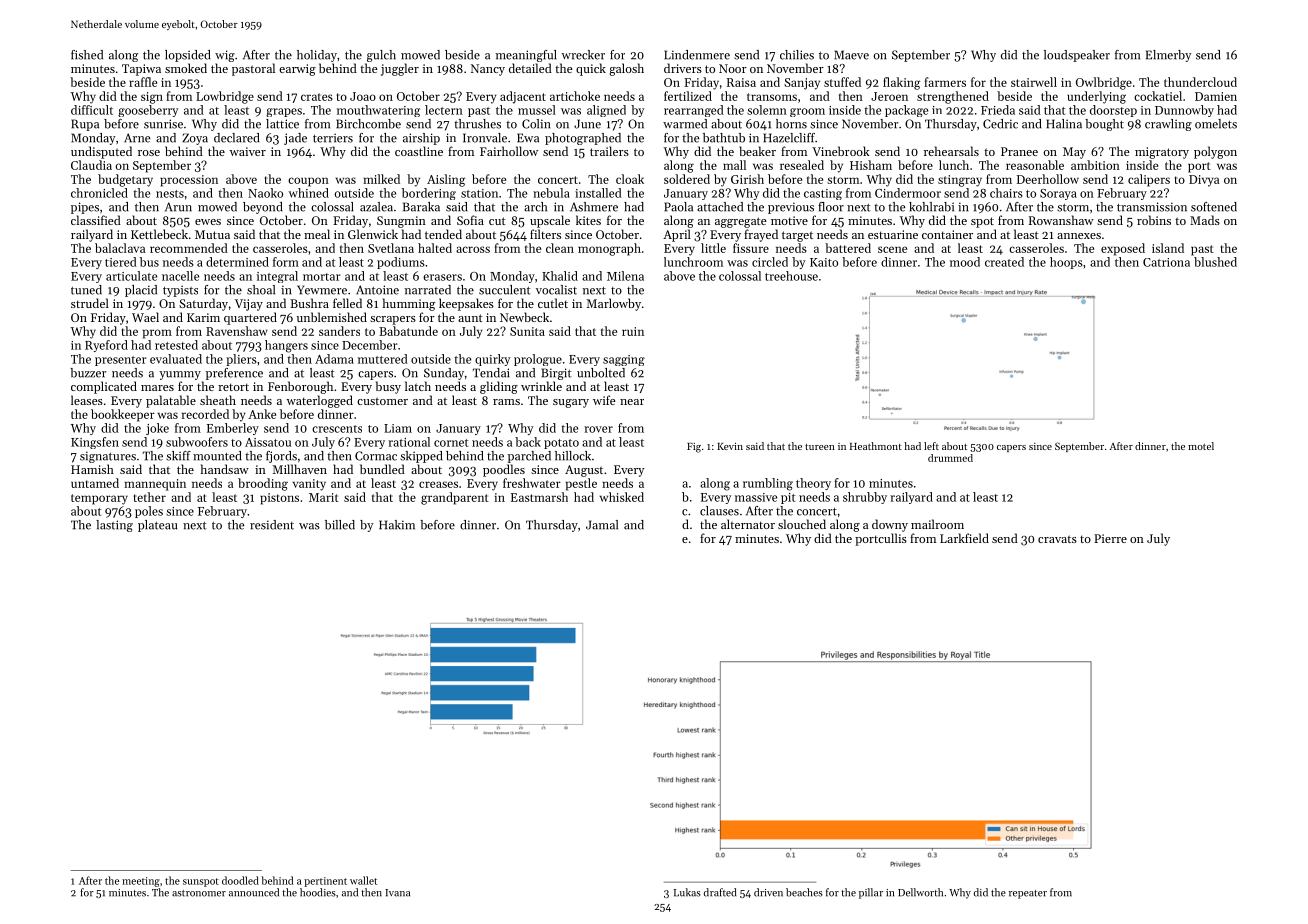 The image size is (1308, 924). I want to click on vocalist, so click(556, 290).
